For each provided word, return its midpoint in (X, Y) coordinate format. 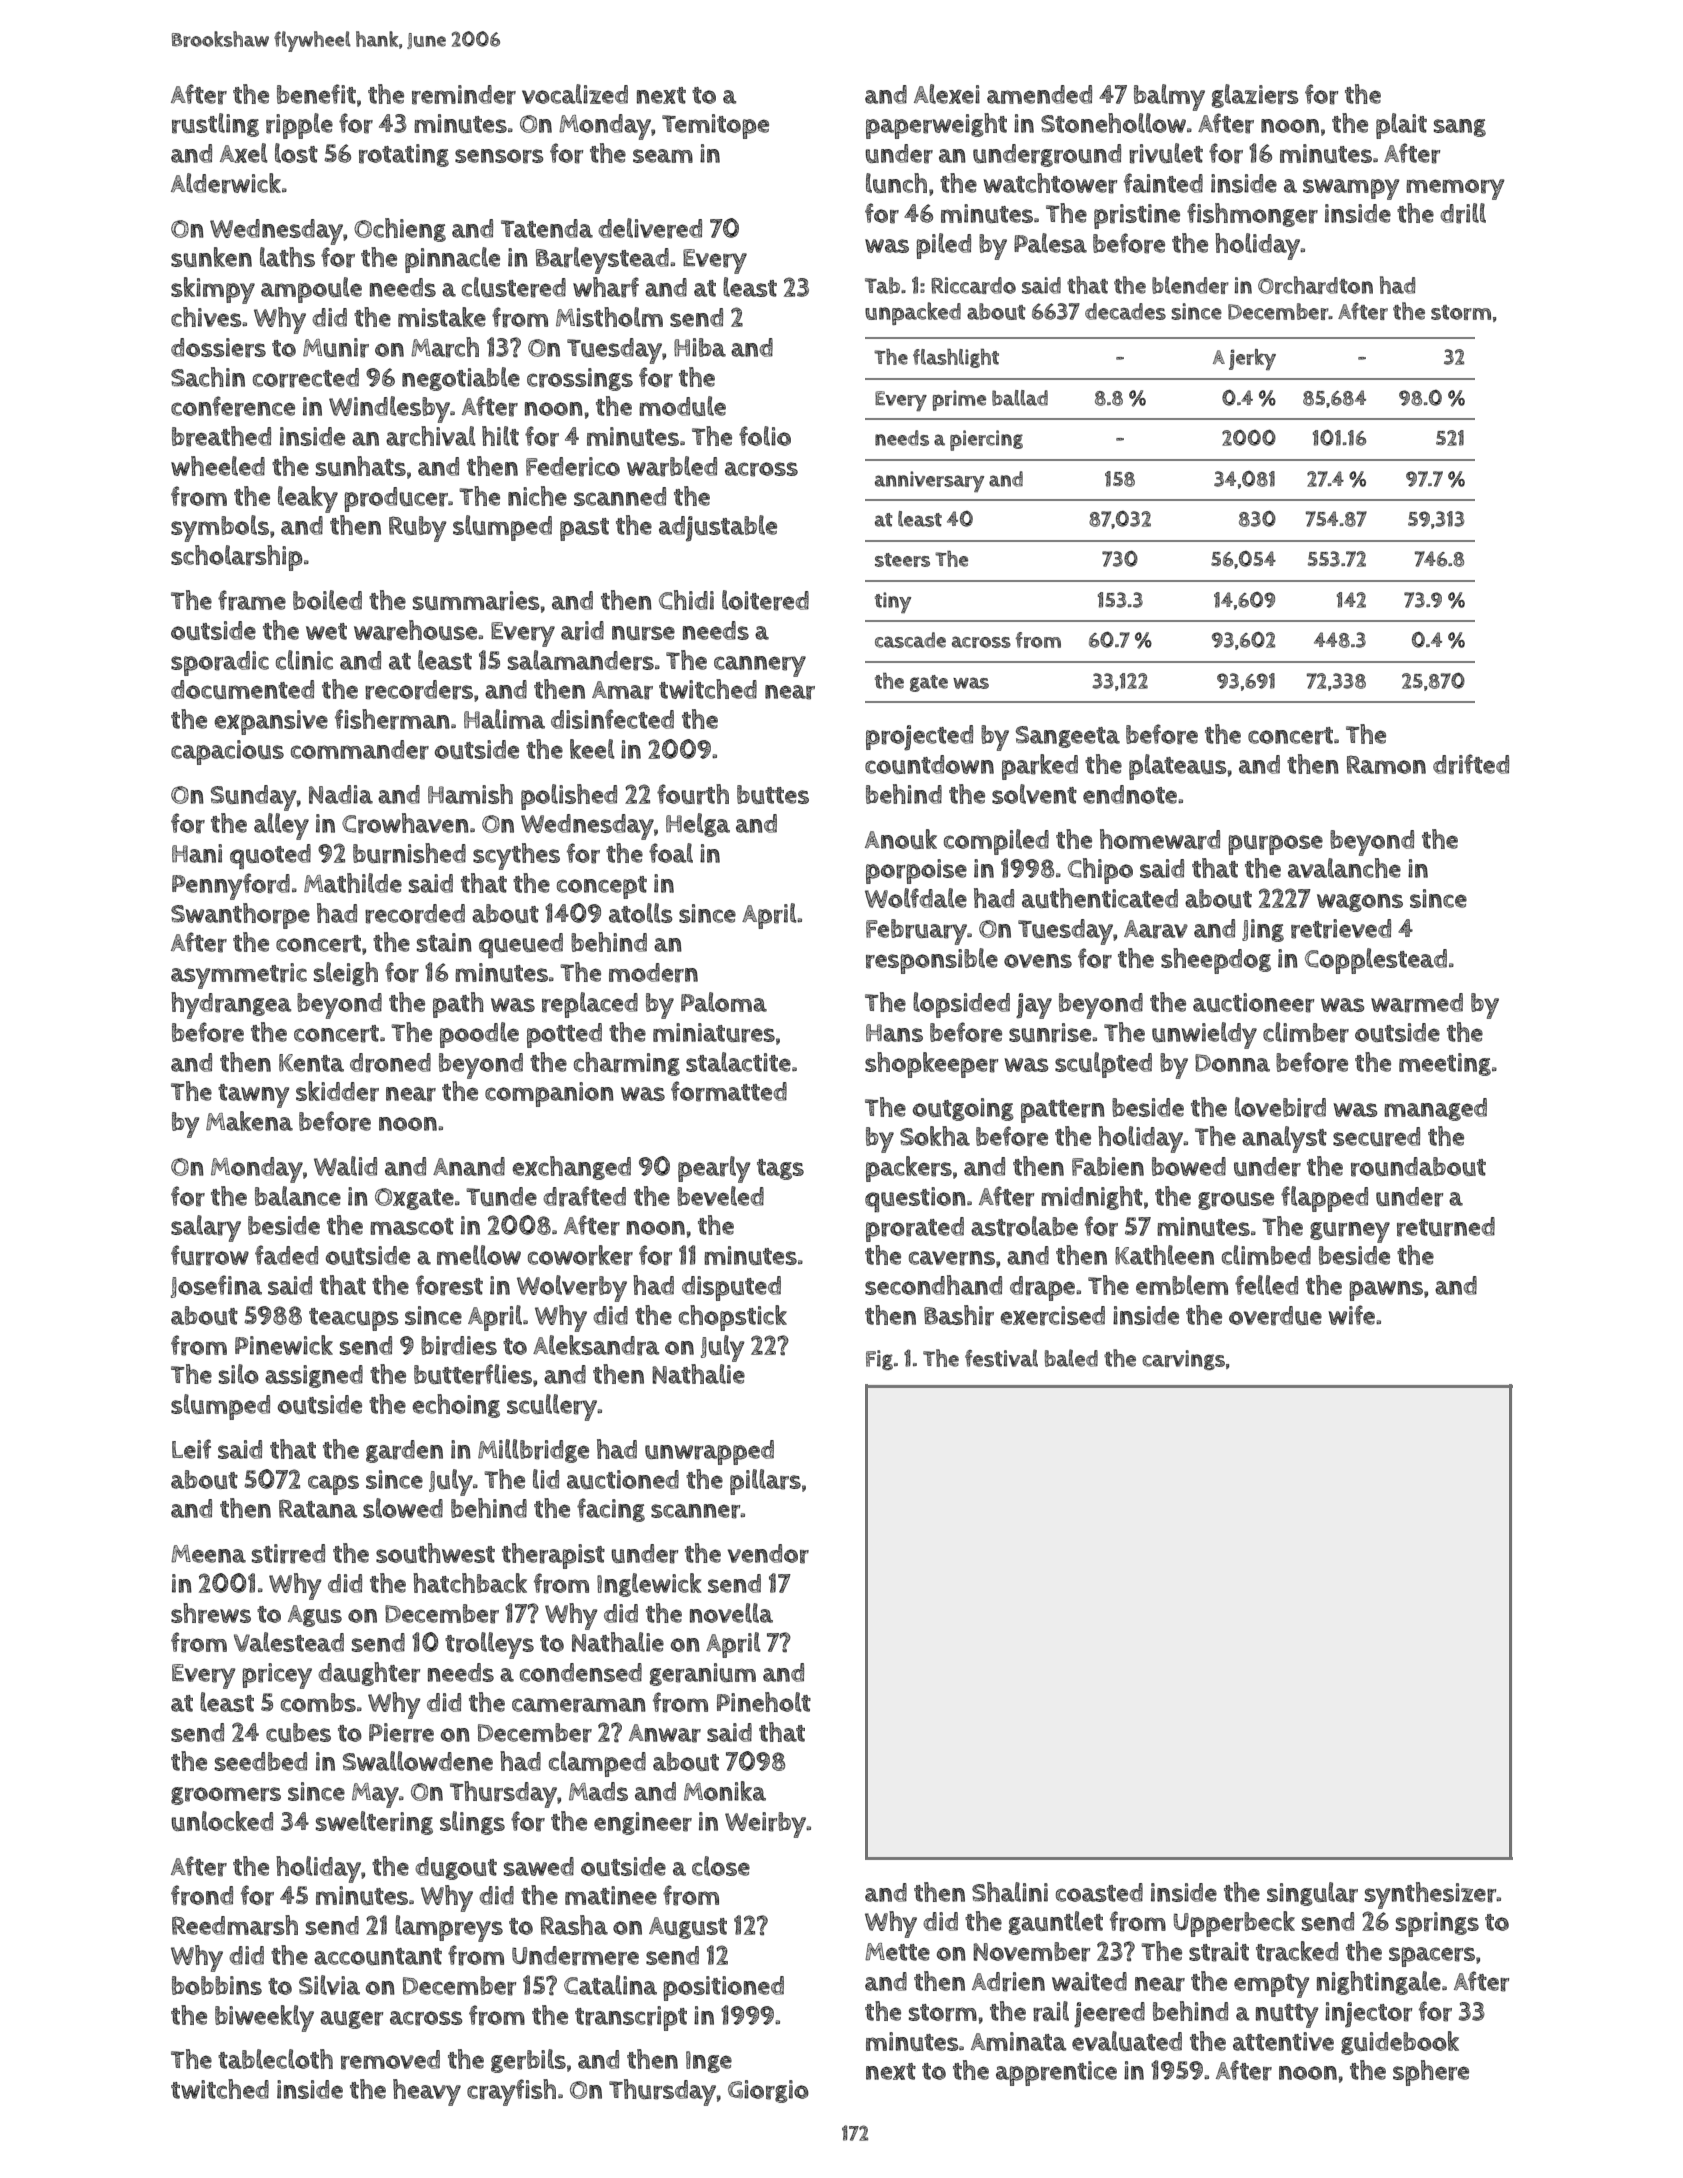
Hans (894, 1033)
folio (765, 436)
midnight (1092, 1198)
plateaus (1177, 767)
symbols (220, 528)
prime (959, 400)
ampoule (311, 290)
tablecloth (275, 2059)
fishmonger (1252, 215)
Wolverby (572, 1288)
